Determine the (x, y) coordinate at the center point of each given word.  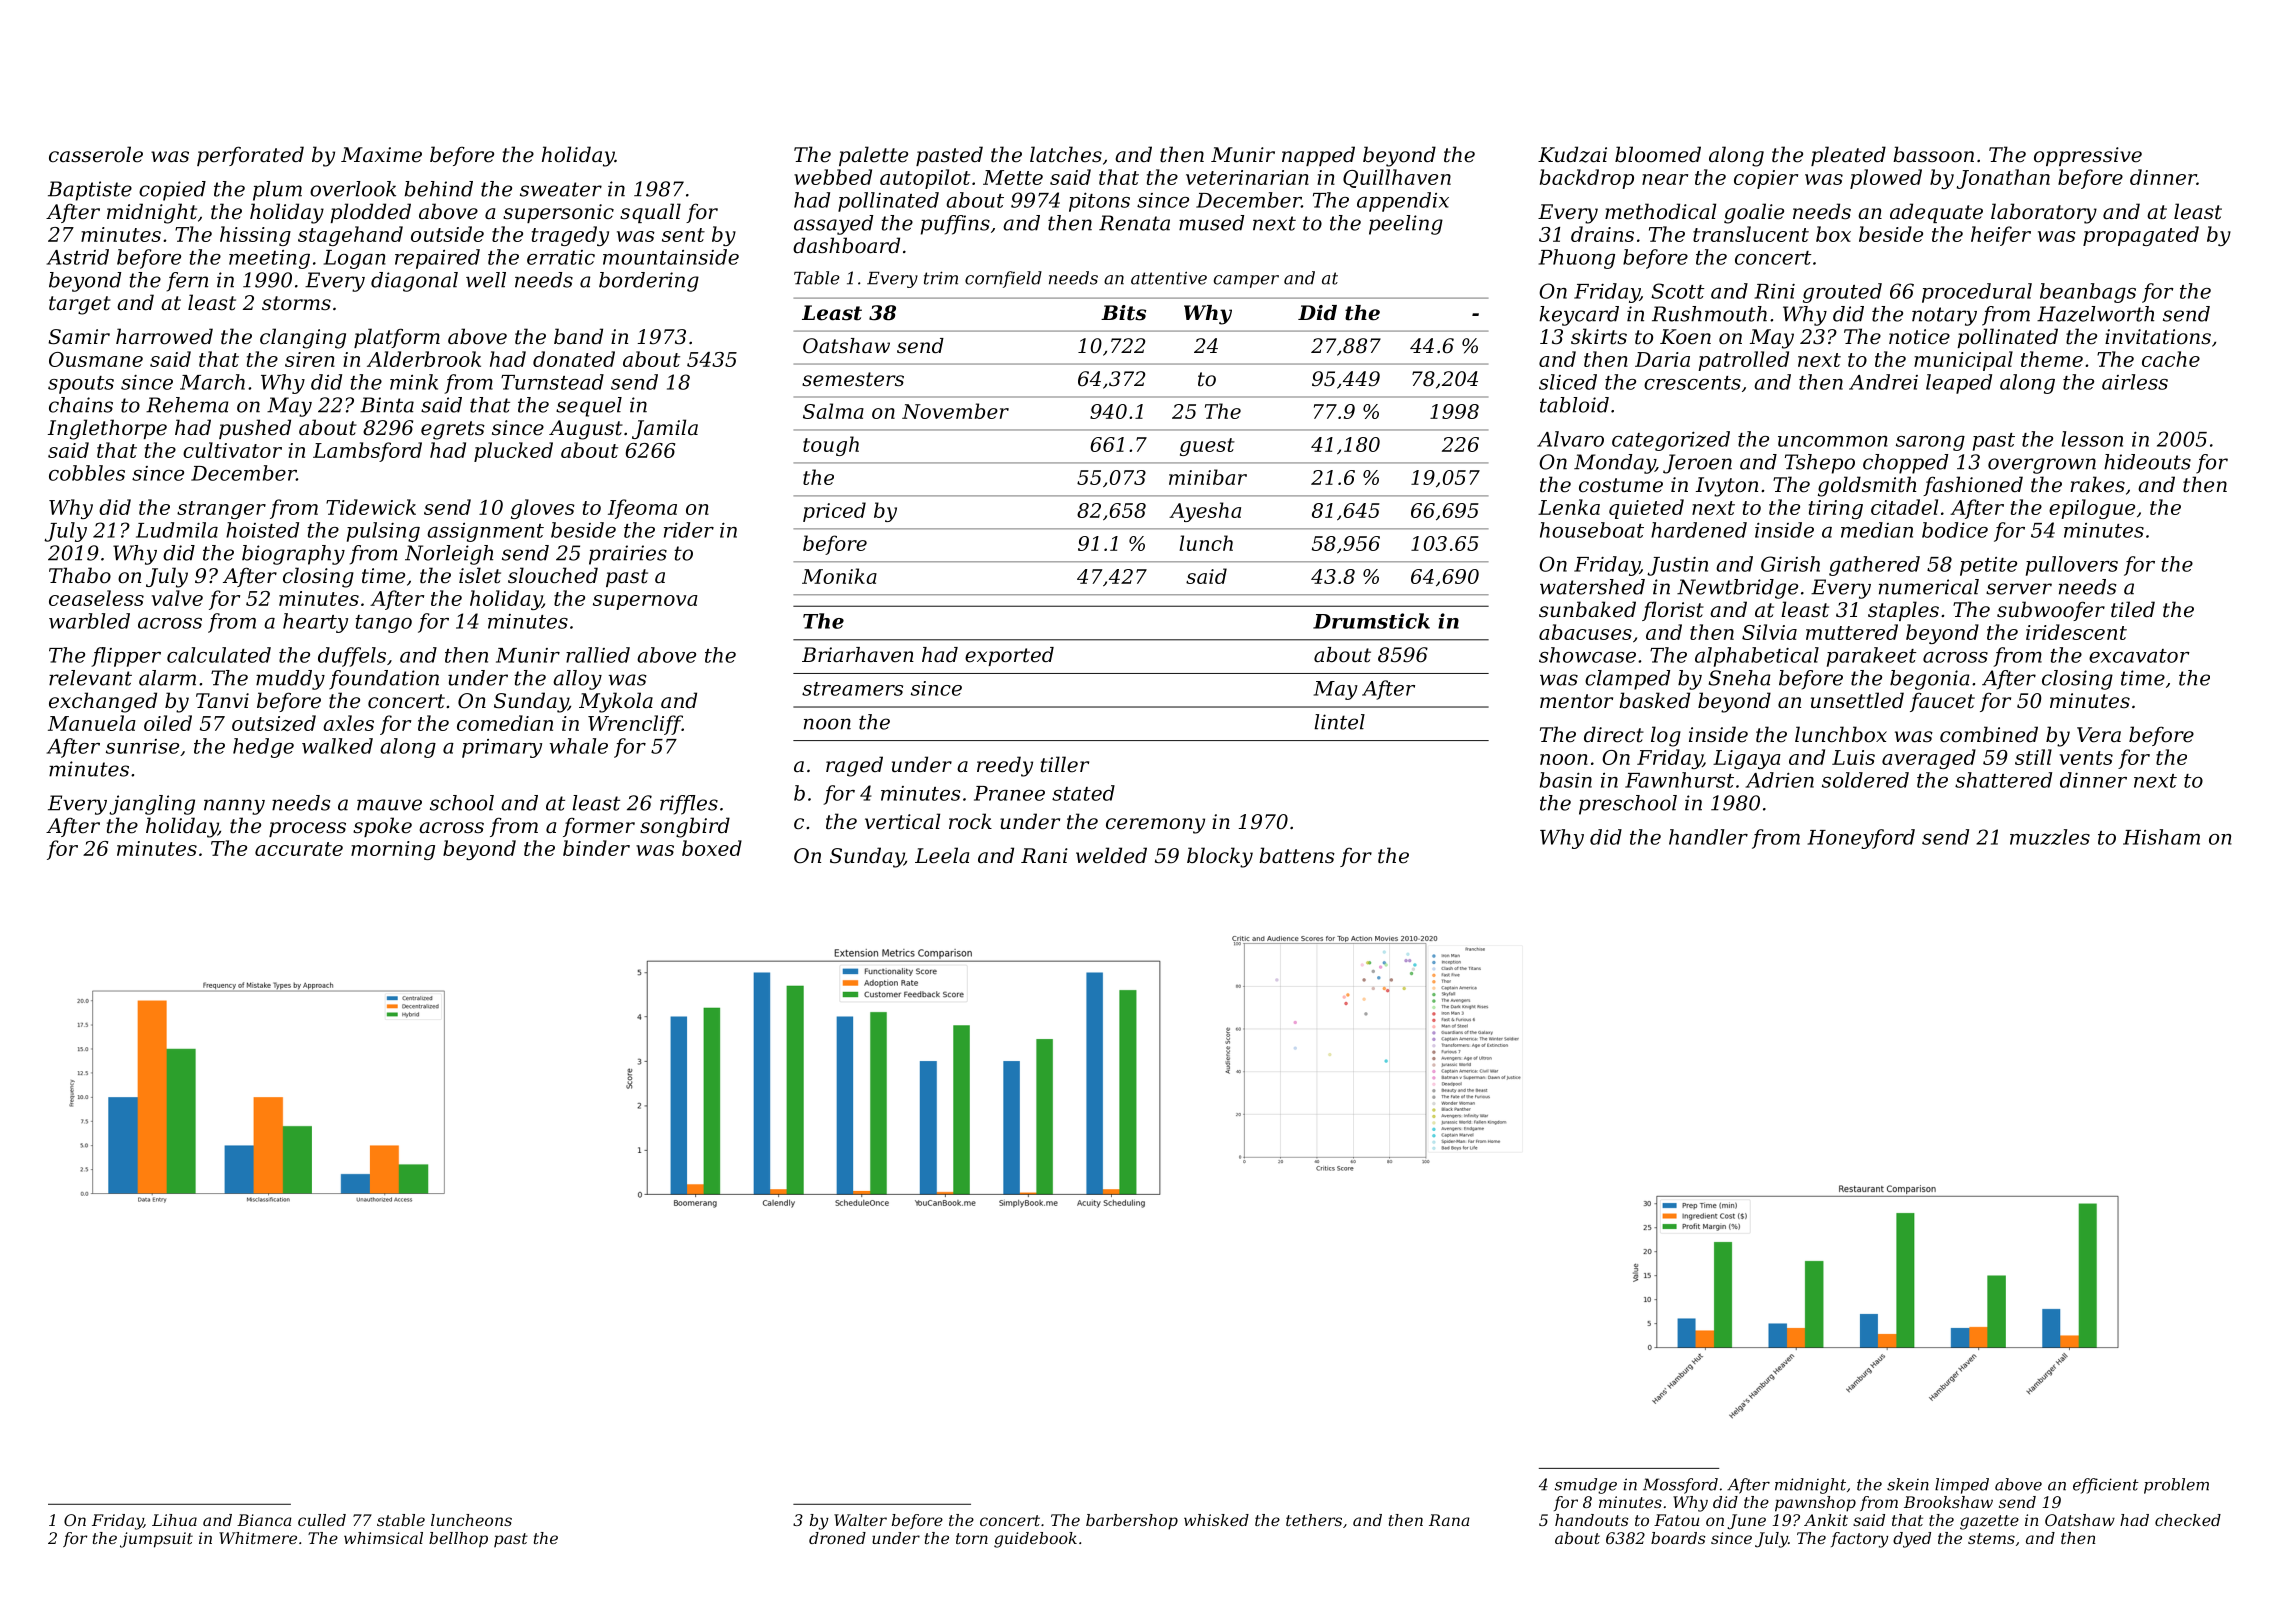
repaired (437, 259)
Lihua (174, 1520)
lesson (2092, 439)
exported (1009, 656)
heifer (2001, 236)
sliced (1568, 382)
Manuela (92, 723)
